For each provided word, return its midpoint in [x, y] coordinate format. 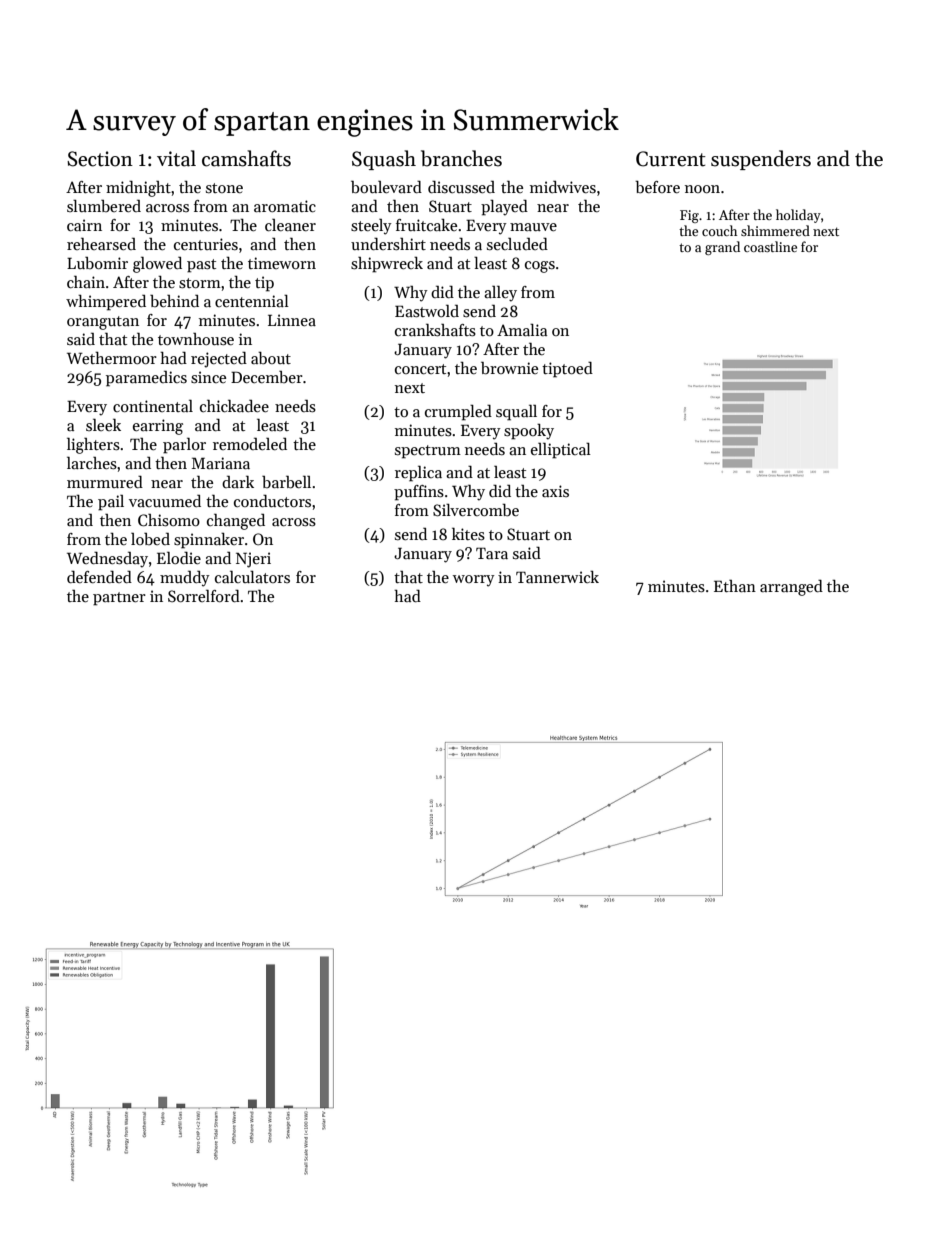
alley [500, 293]
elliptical [561, 450]
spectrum [428, 452]
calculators [252, 576]
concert [420, 369]
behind [174, 300]
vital [176, 158]
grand [722, 248]
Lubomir [97, 262]
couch [719, 230]
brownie [509, 368]
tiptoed [567, 369]
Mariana [221, 463]
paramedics [146, 378]
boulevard [386, 187]
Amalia [522, 329]
